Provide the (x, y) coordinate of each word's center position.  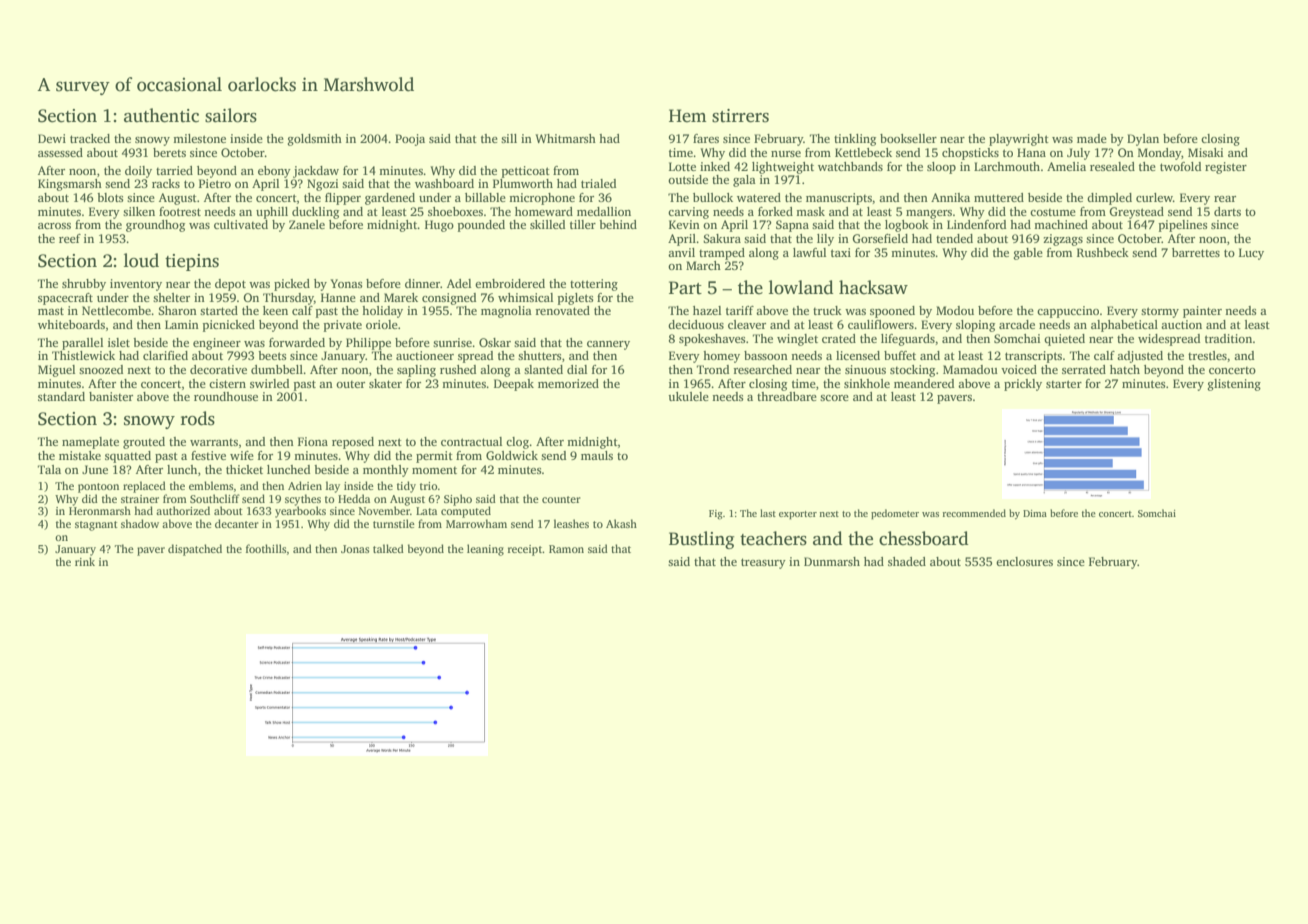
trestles (1207, 355)
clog (518, 443)
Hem (688, 116)
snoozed (101, 369)
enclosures (1024, 561)
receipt (525, 550)
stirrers (740, 116)
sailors (231, 115)
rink (85, 561)
